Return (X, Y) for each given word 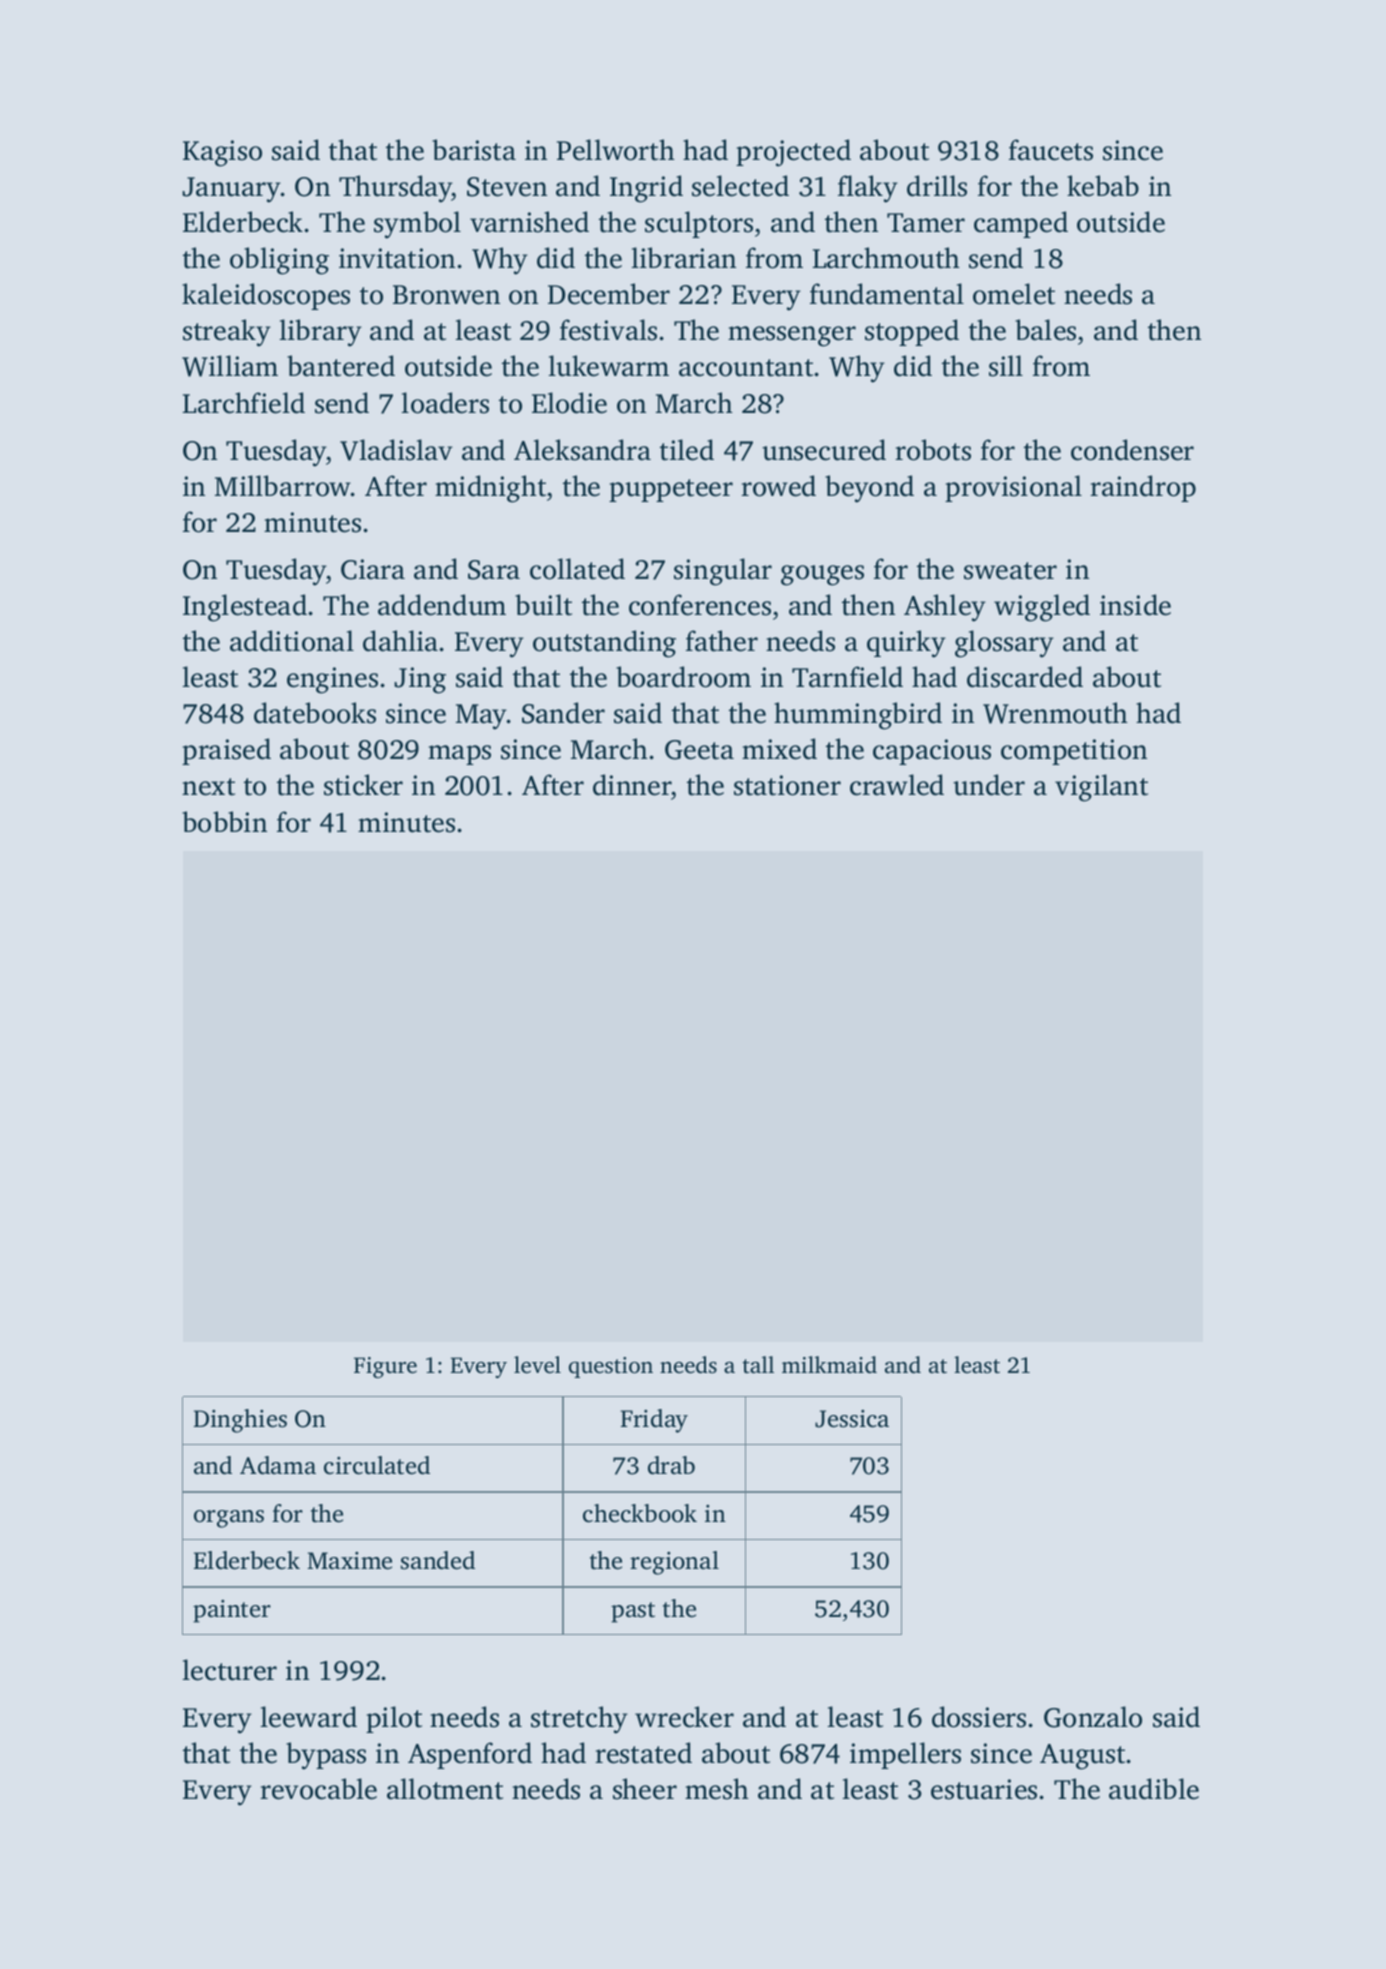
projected (793, 153)
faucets (1051, 150)
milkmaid (829, 1365)
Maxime (349, 1561)
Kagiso (222, 153)
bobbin (224, 822)
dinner (632, 786)
